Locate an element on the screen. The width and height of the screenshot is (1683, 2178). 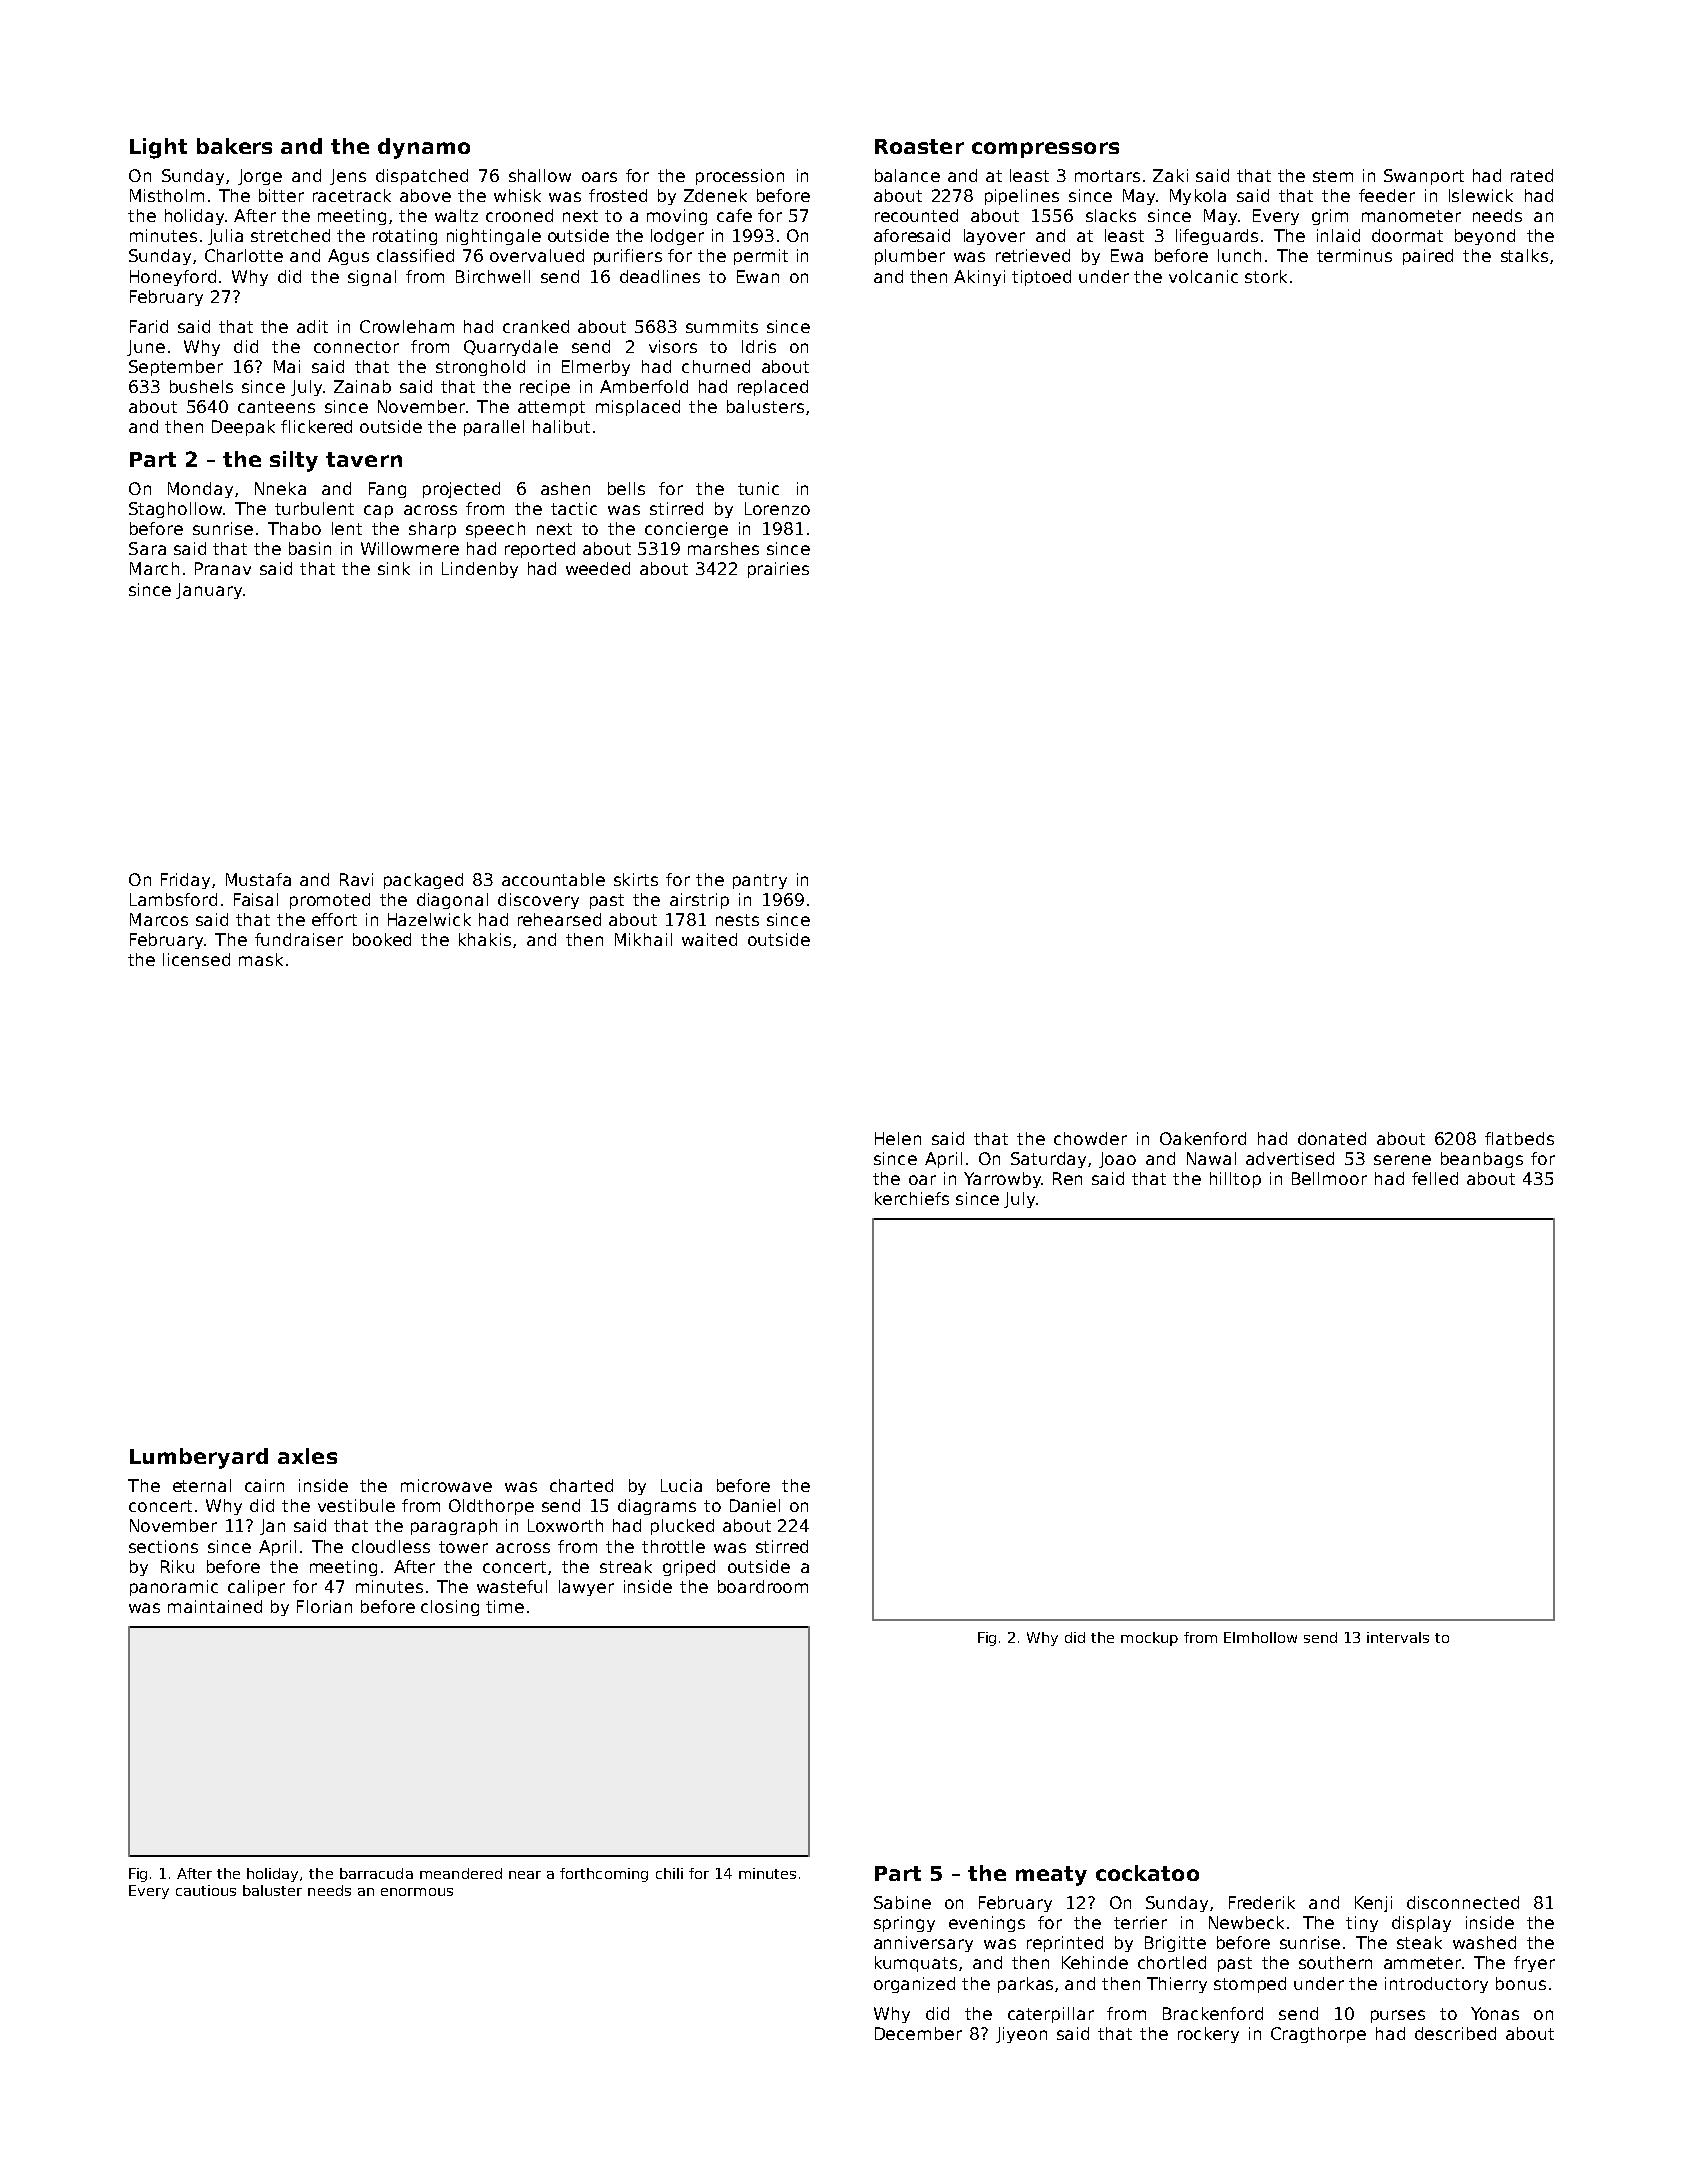
stalks is located at coordinates (1524, 255).
